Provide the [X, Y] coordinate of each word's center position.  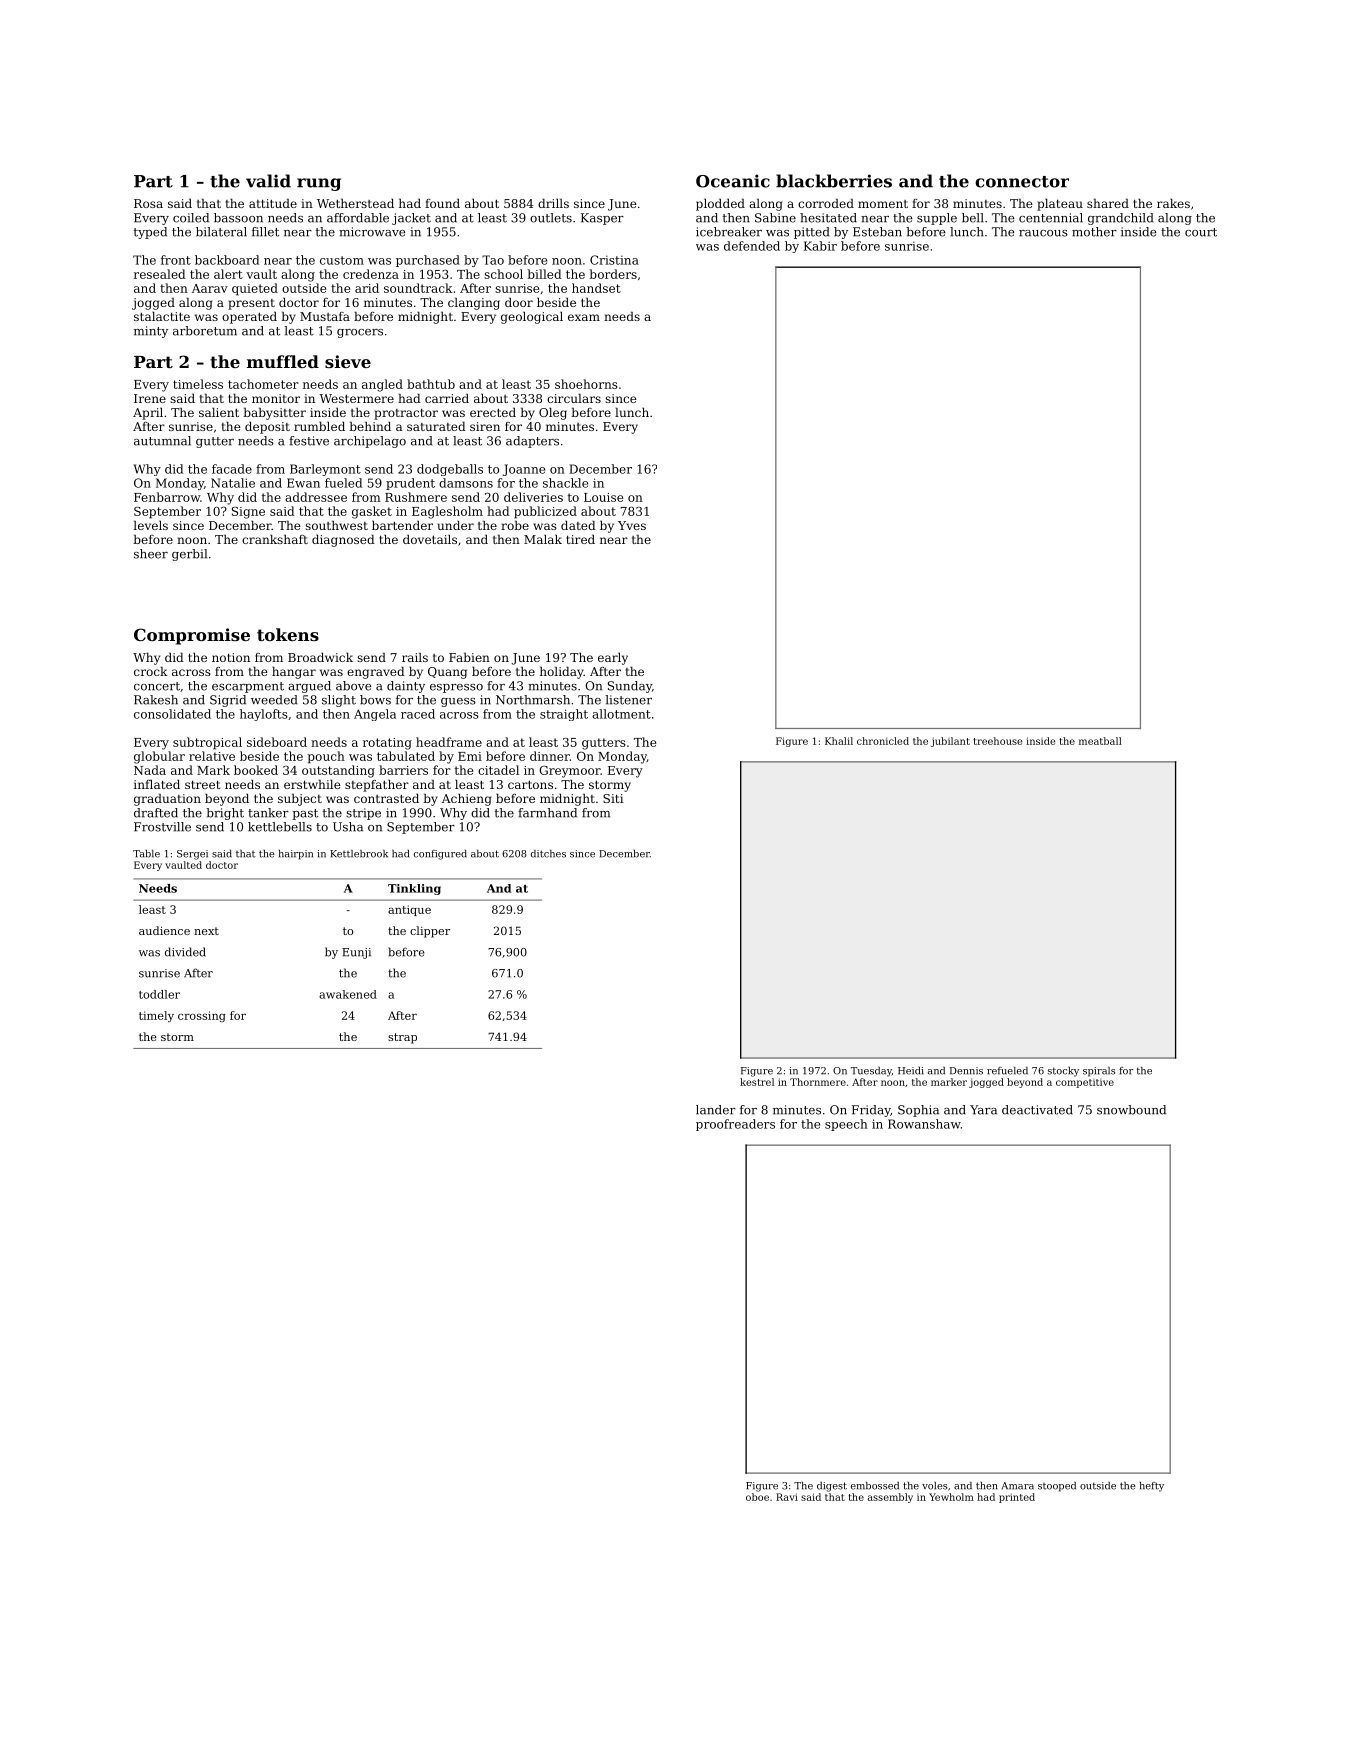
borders [613, 274]
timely [156, 1016]
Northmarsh [533, 700]
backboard [227, 260]
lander [716, 1110]
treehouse [997, 741]
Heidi [911, 1071]
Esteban [877, 232]
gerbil [189, 555]
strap [402, 1038]
